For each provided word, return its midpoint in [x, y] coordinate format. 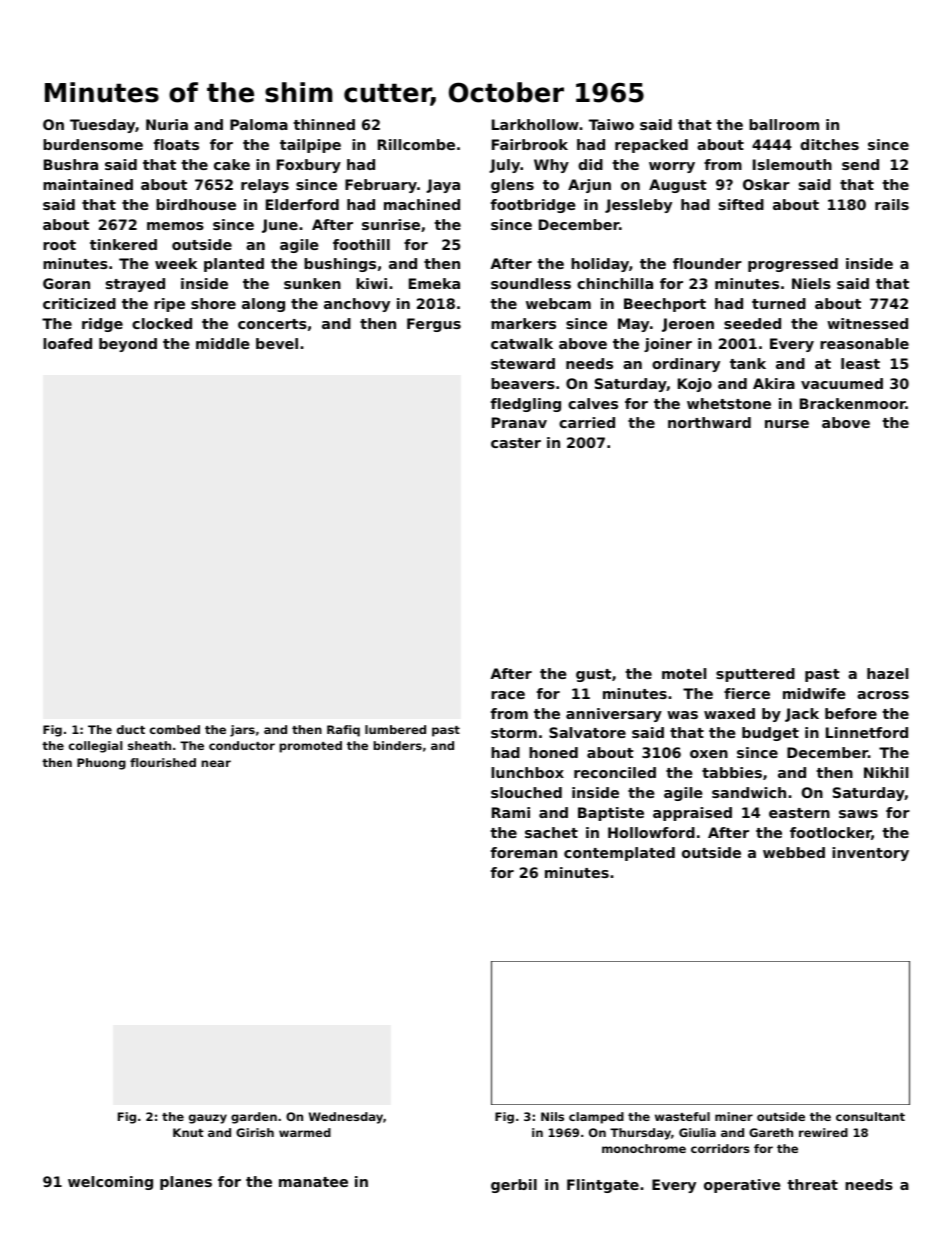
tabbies [732, 772]
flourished [163, 762]
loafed [67, 343]
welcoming [110, 1183]
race [508, 695]
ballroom [784, 124]
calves [593, 403]
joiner [668, 345]
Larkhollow [535, 124]
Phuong [101, 764]
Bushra [71, 164]
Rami [511, 812]
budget [770, 734]
